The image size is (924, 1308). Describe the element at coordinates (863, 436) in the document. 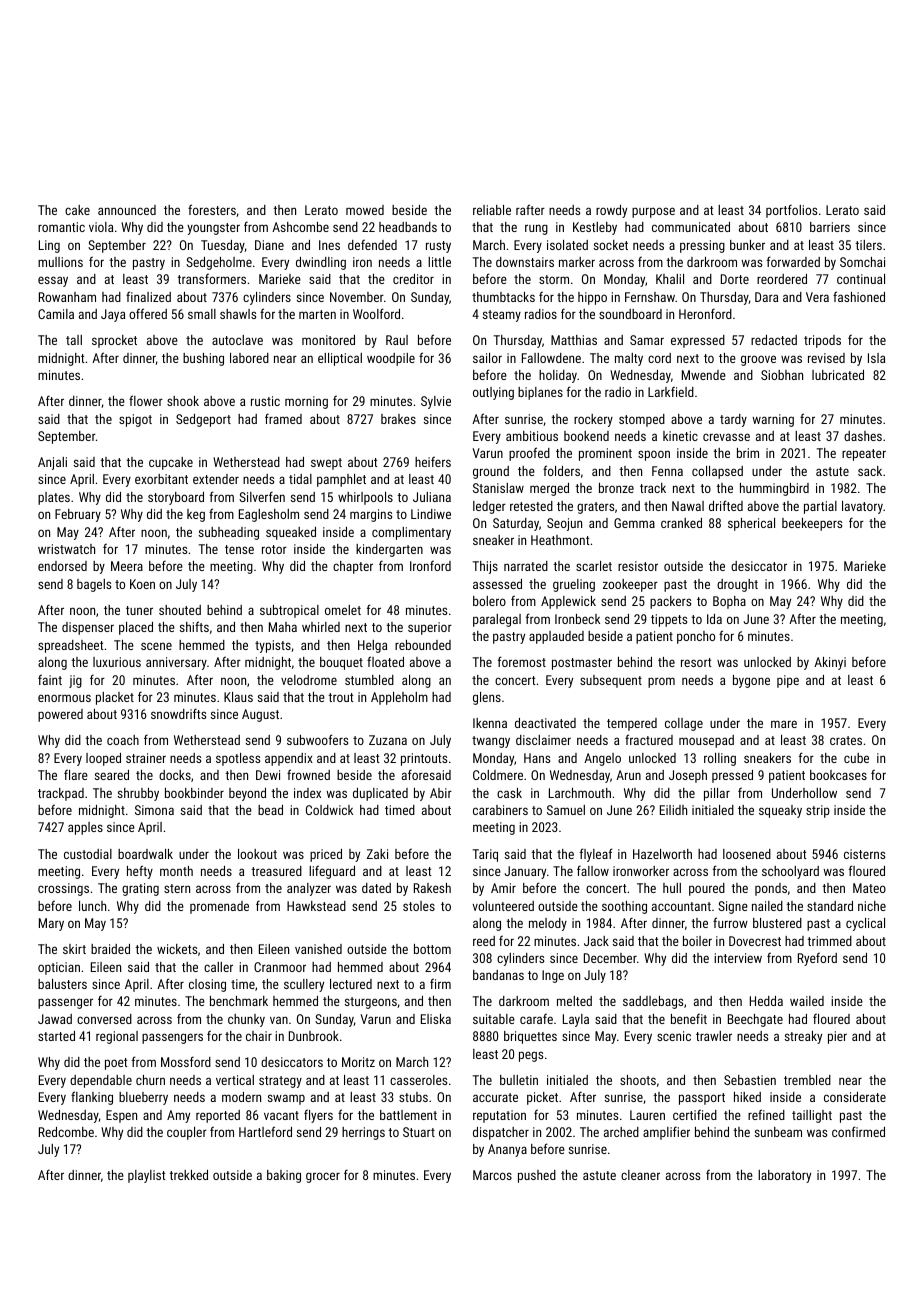

I see `dashes` at that location.
